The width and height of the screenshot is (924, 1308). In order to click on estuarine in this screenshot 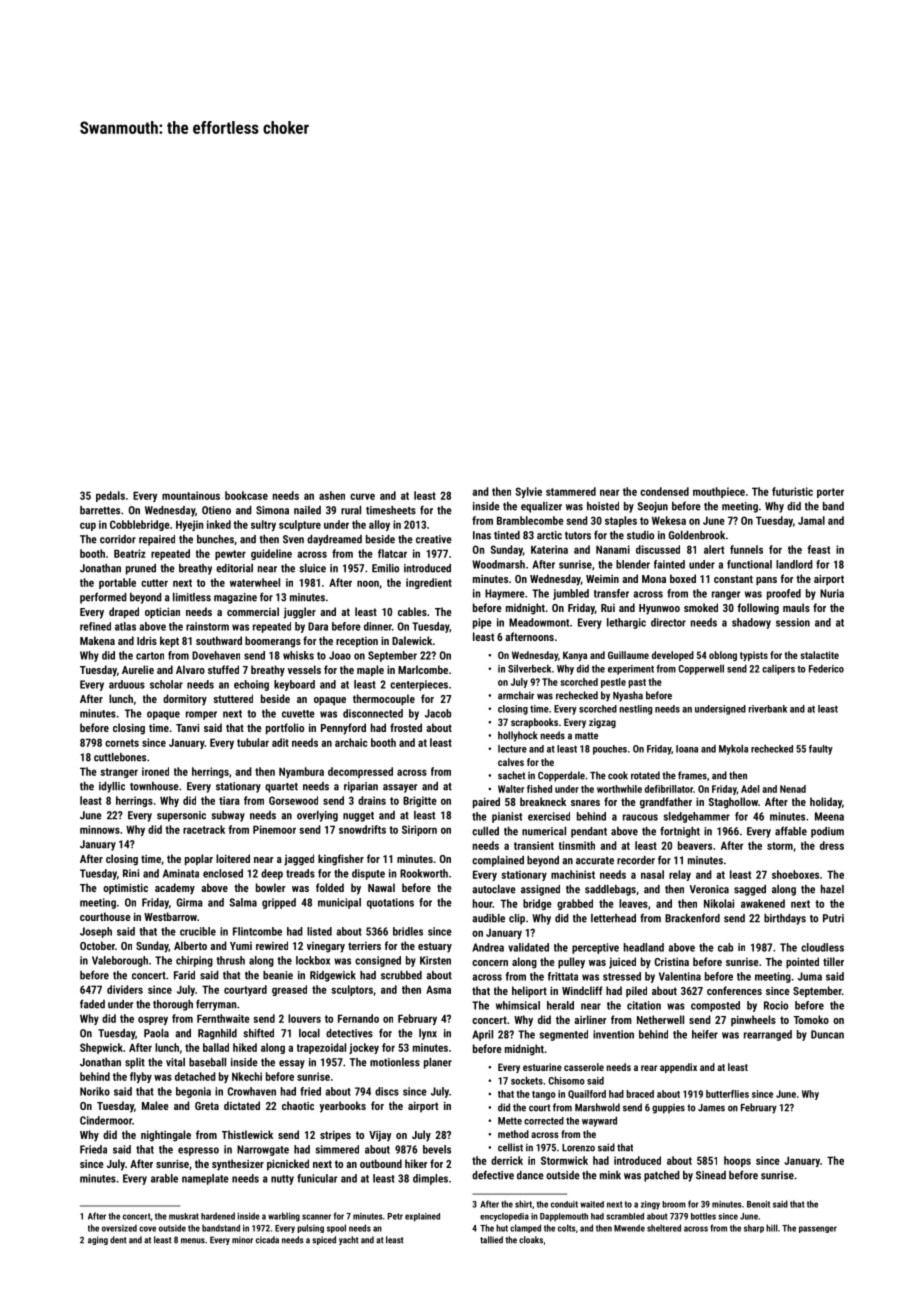, I will do `click(542, 1067)`.
